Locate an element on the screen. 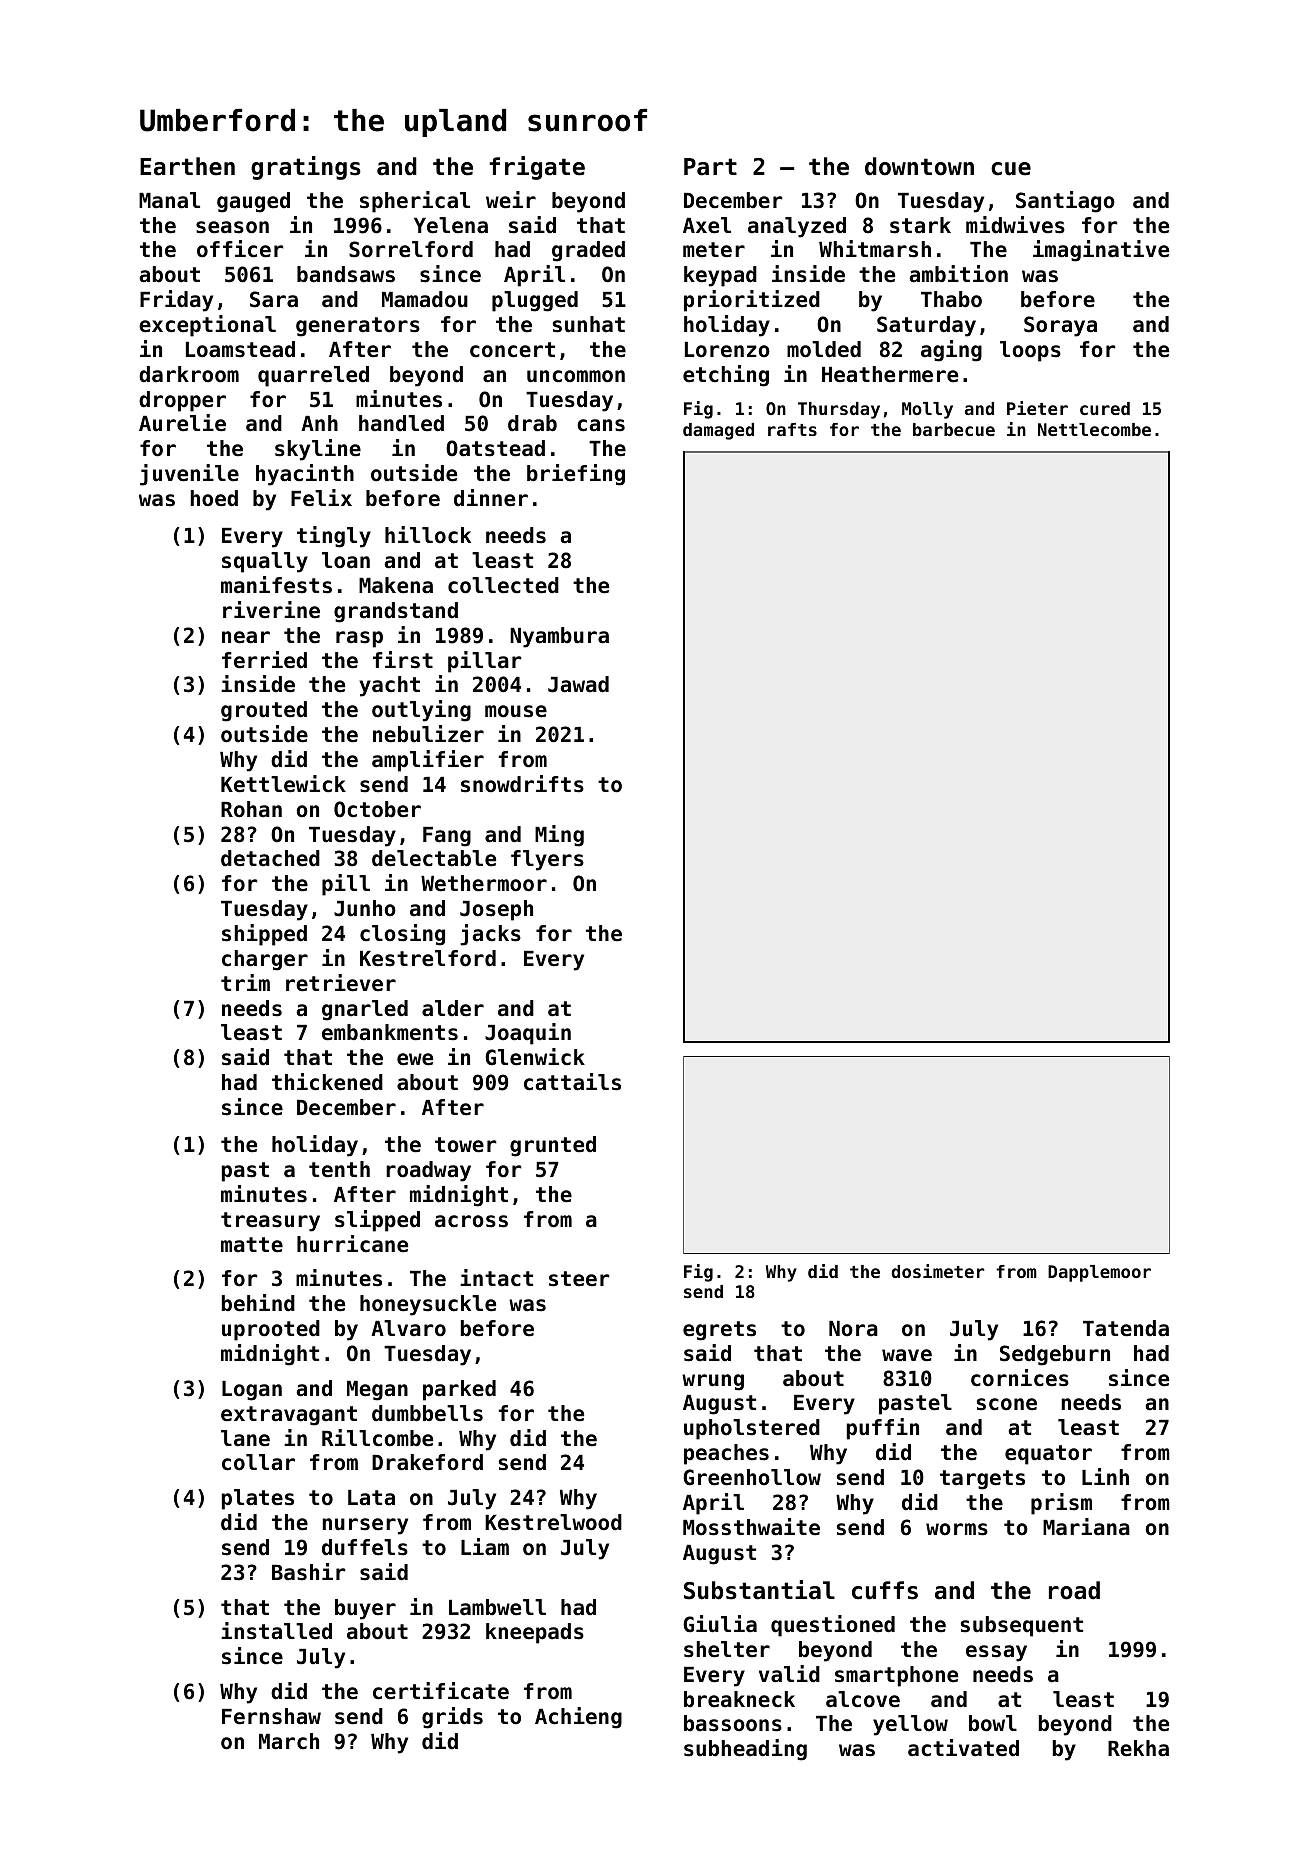  bandsaws is located at coordinates (346, 274).
